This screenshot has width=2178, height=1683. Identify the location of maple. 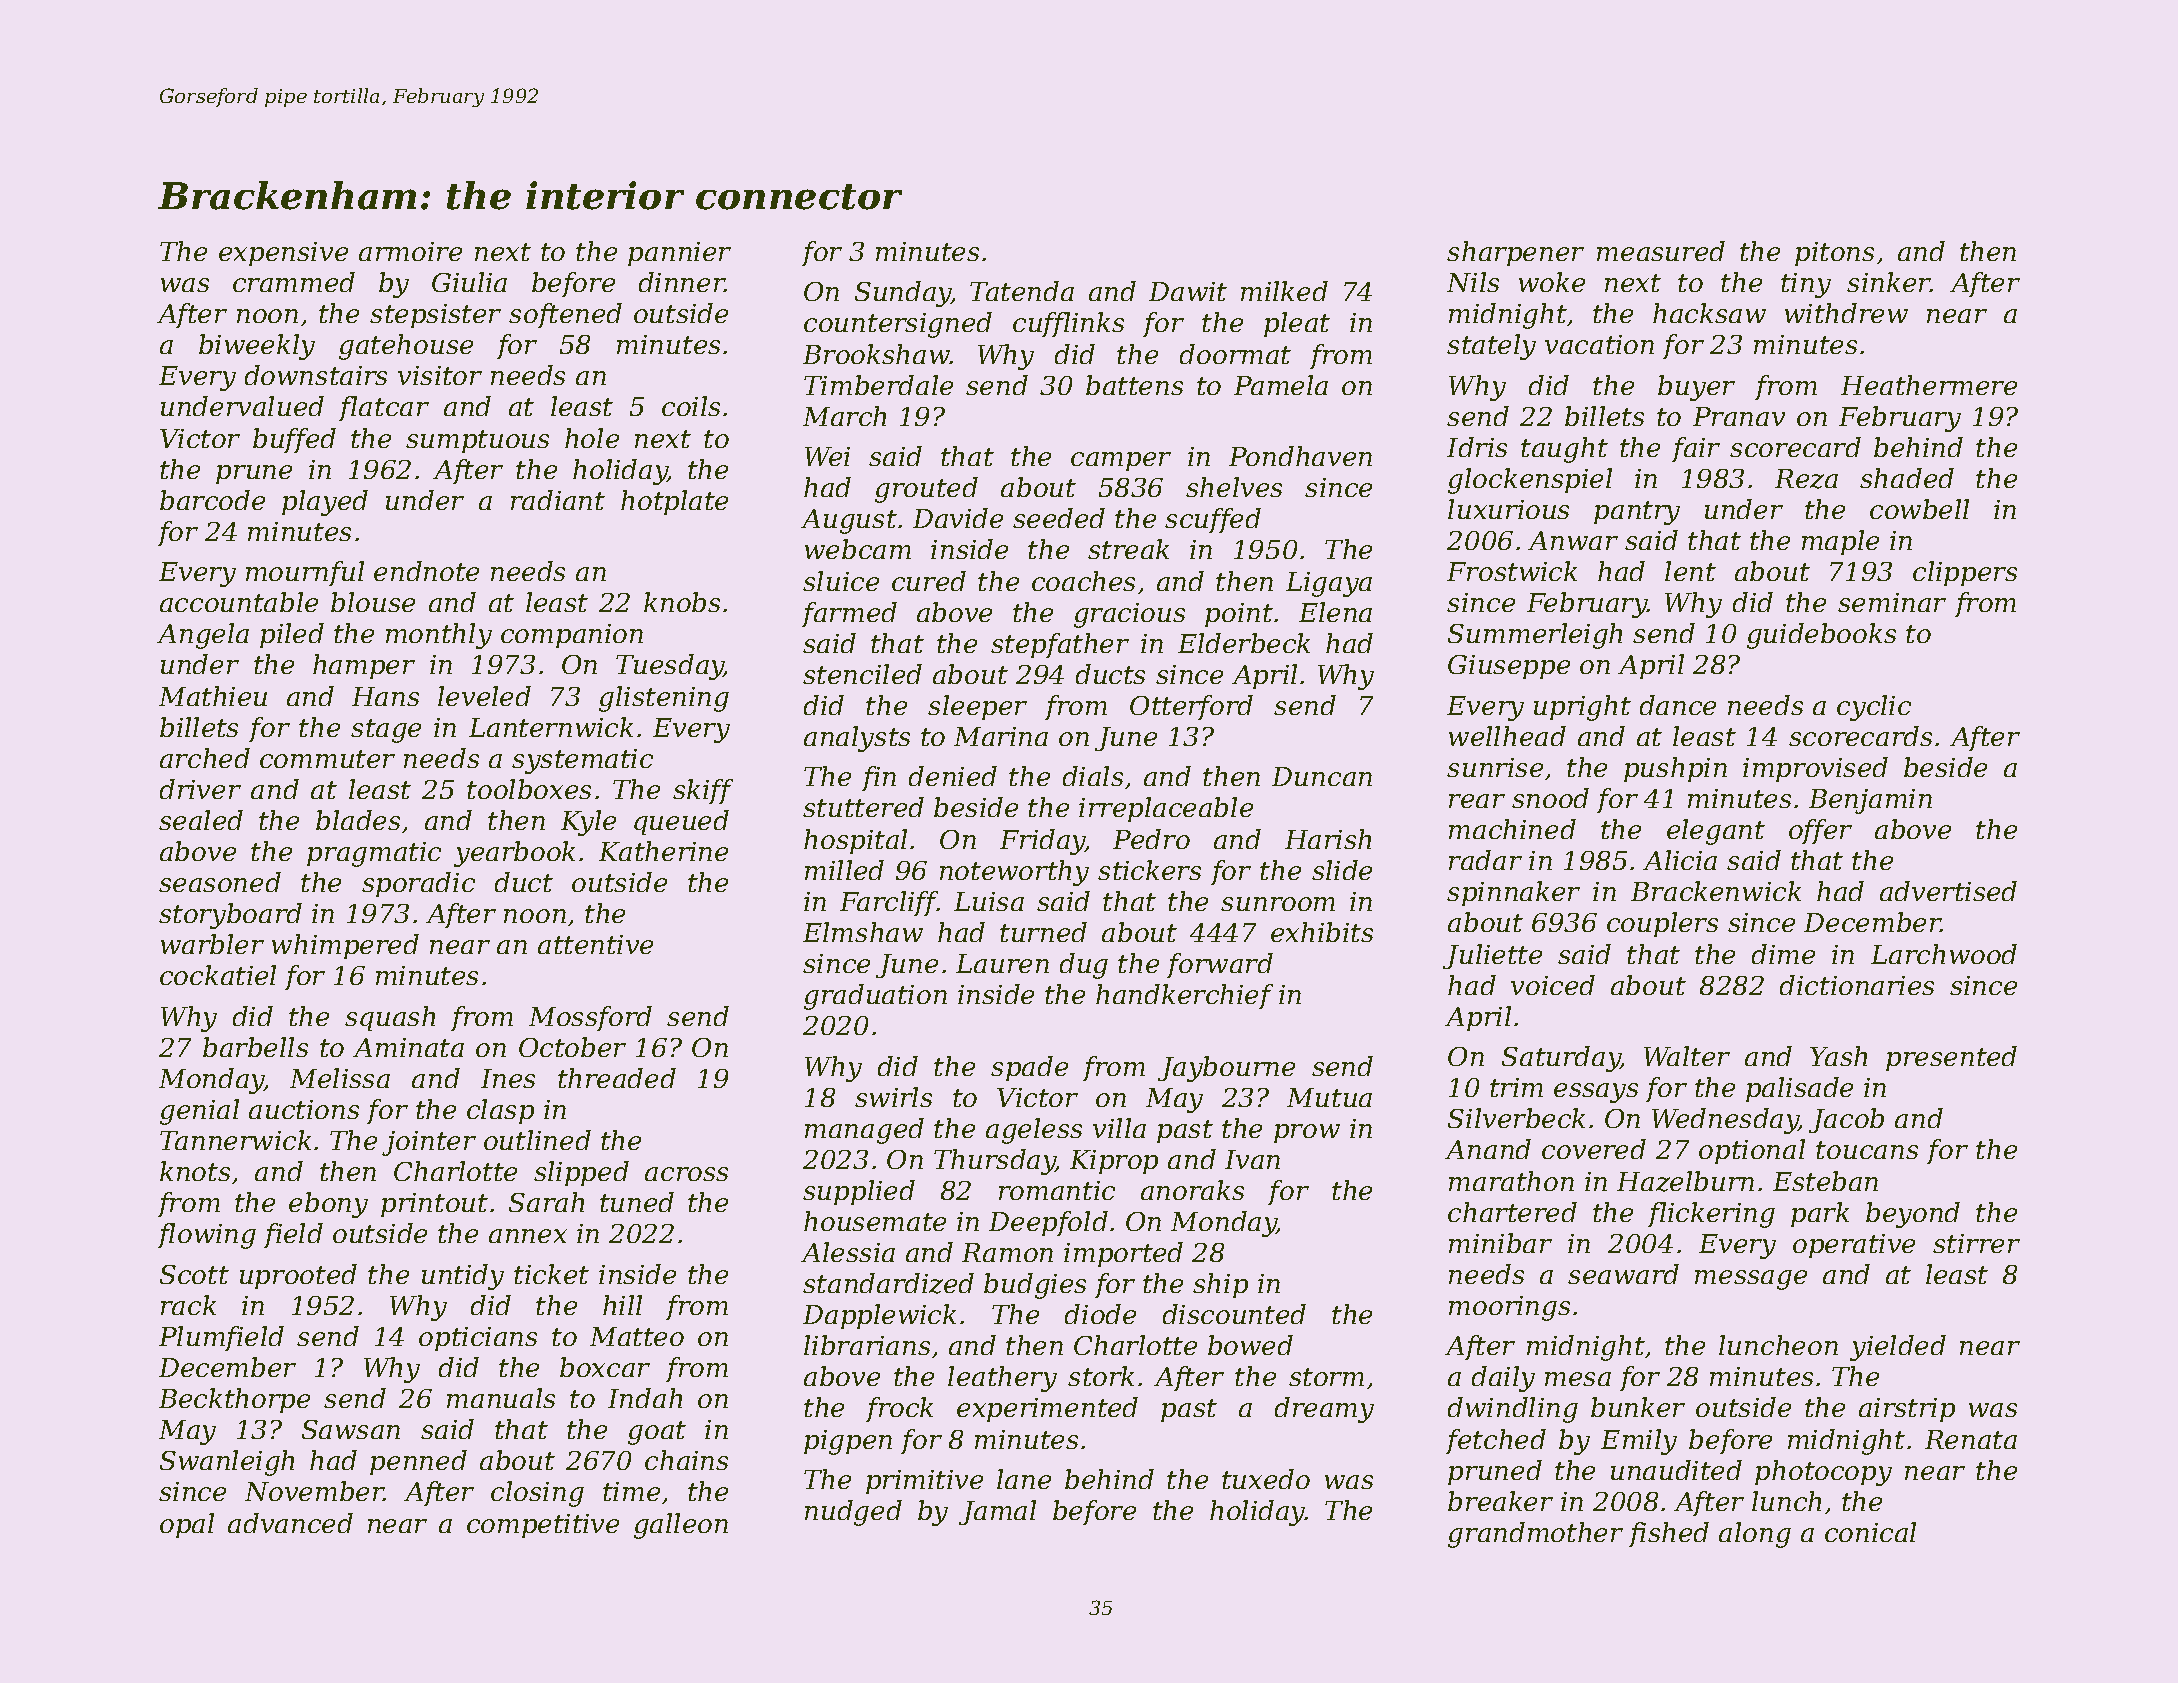
(1840, 542).
